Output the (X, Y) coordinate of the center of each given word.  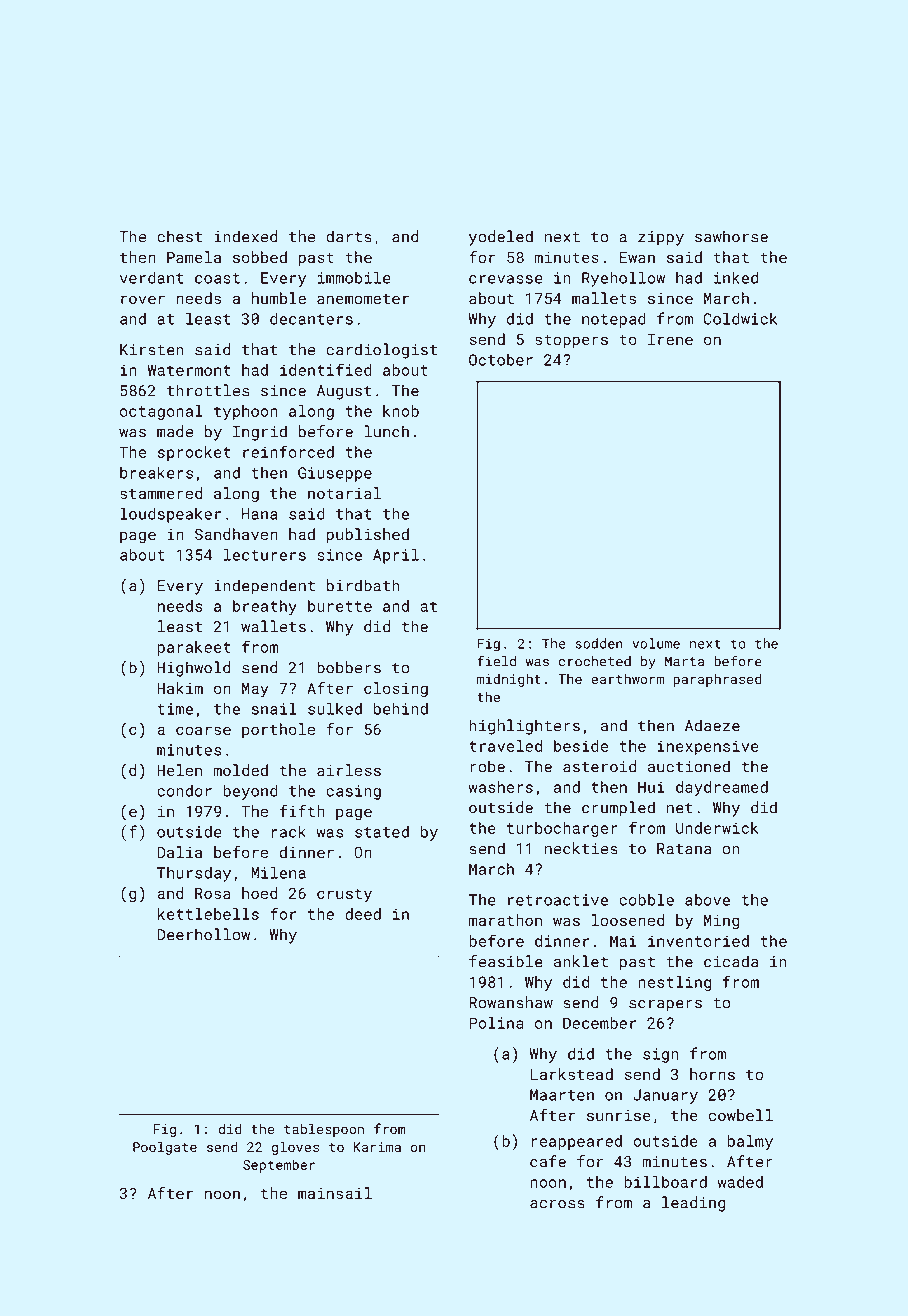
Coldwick (740, 318)
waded (740, 1182)
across (557, 1204)
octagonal (161, 412)
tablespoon (324, 1130)
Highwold (194, 669)
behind (401, 708)
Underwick (717, 828)
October (501, 360)
